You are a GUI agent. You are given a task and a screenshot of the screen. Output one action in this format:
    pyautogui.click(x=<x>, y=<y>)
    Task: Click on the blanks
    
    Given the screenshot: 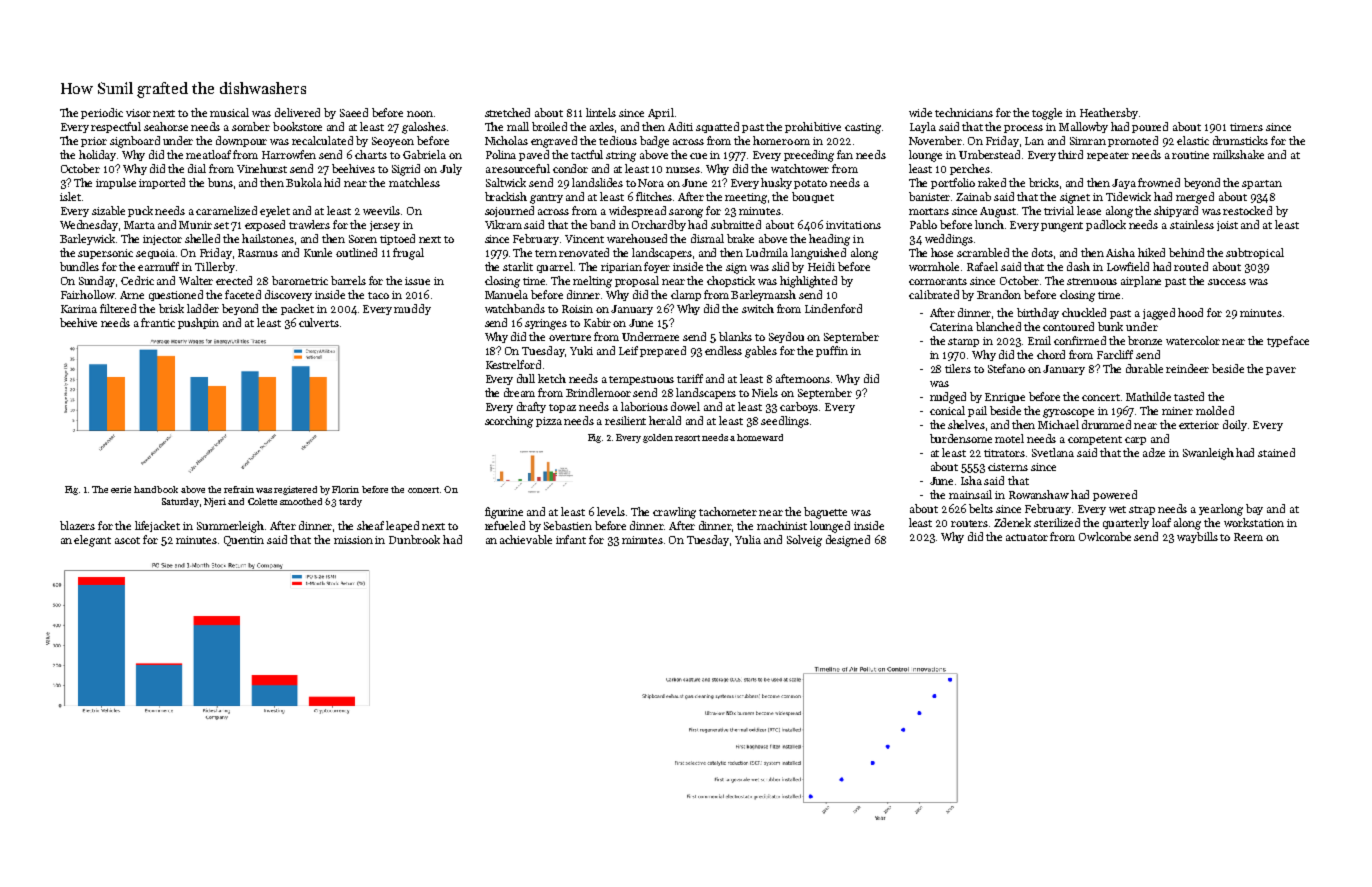 What is the action you would take?
    pyautogui.click(x=735, y=336)
